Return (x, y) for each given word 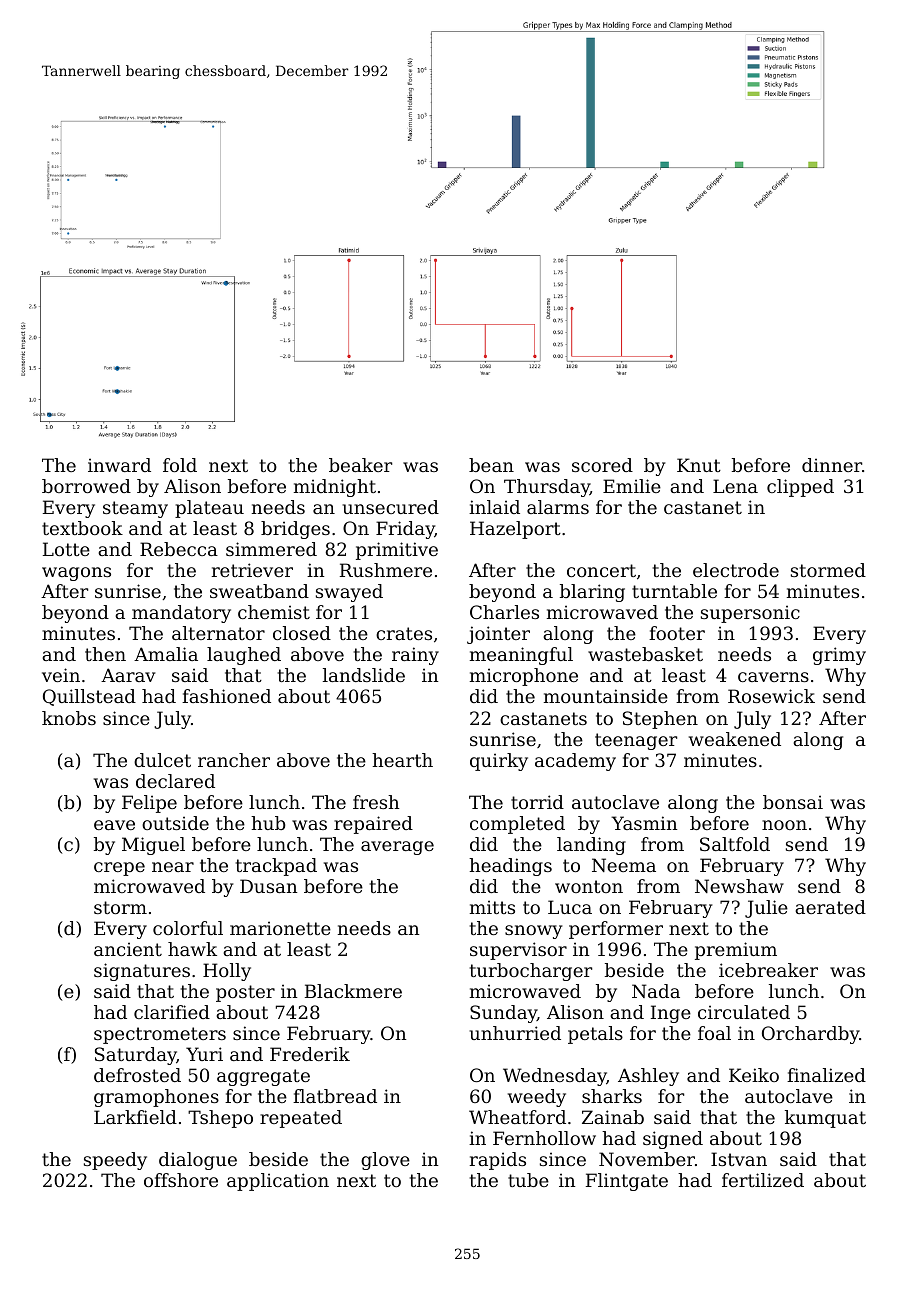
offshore (181, 1180)
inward (119, 465)
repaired (373, 825)
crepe (119, 869)
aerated (830, 907)
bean (491, 465)
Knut (699, 465)
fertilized (763, 1180)
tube (528, 1180)
